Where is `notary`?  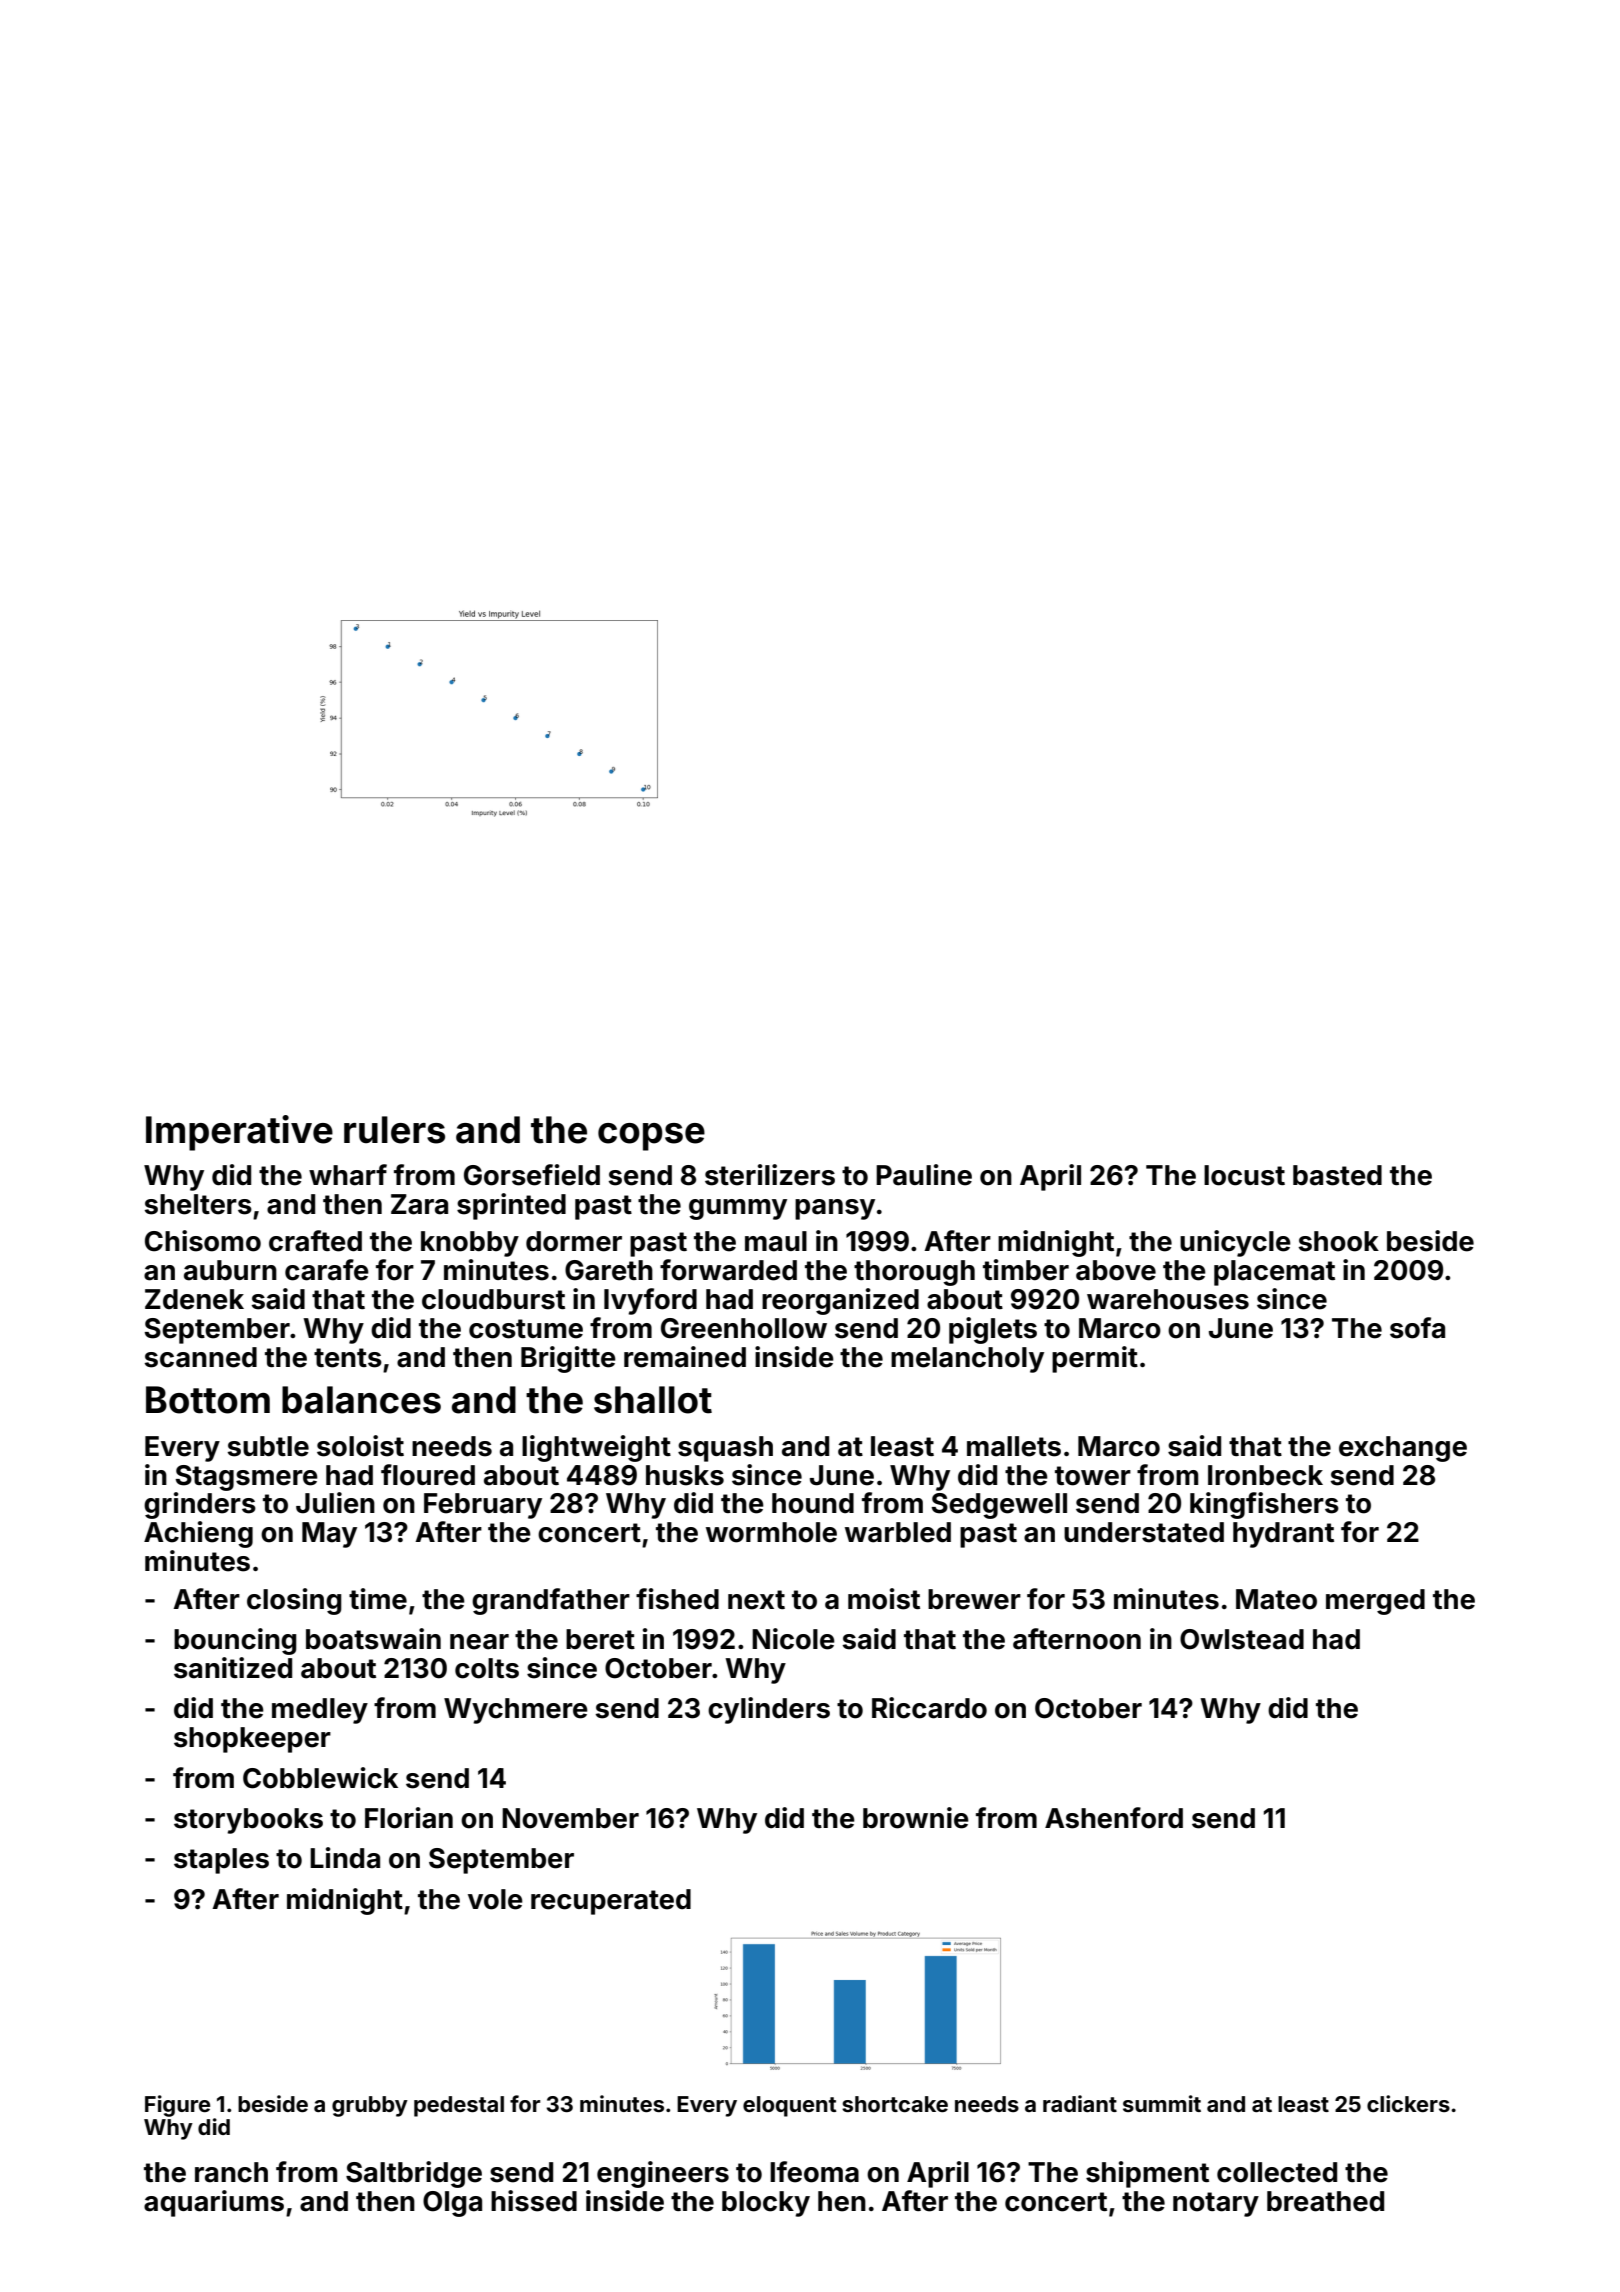
notary is located at coordinates (1216, 2204).
